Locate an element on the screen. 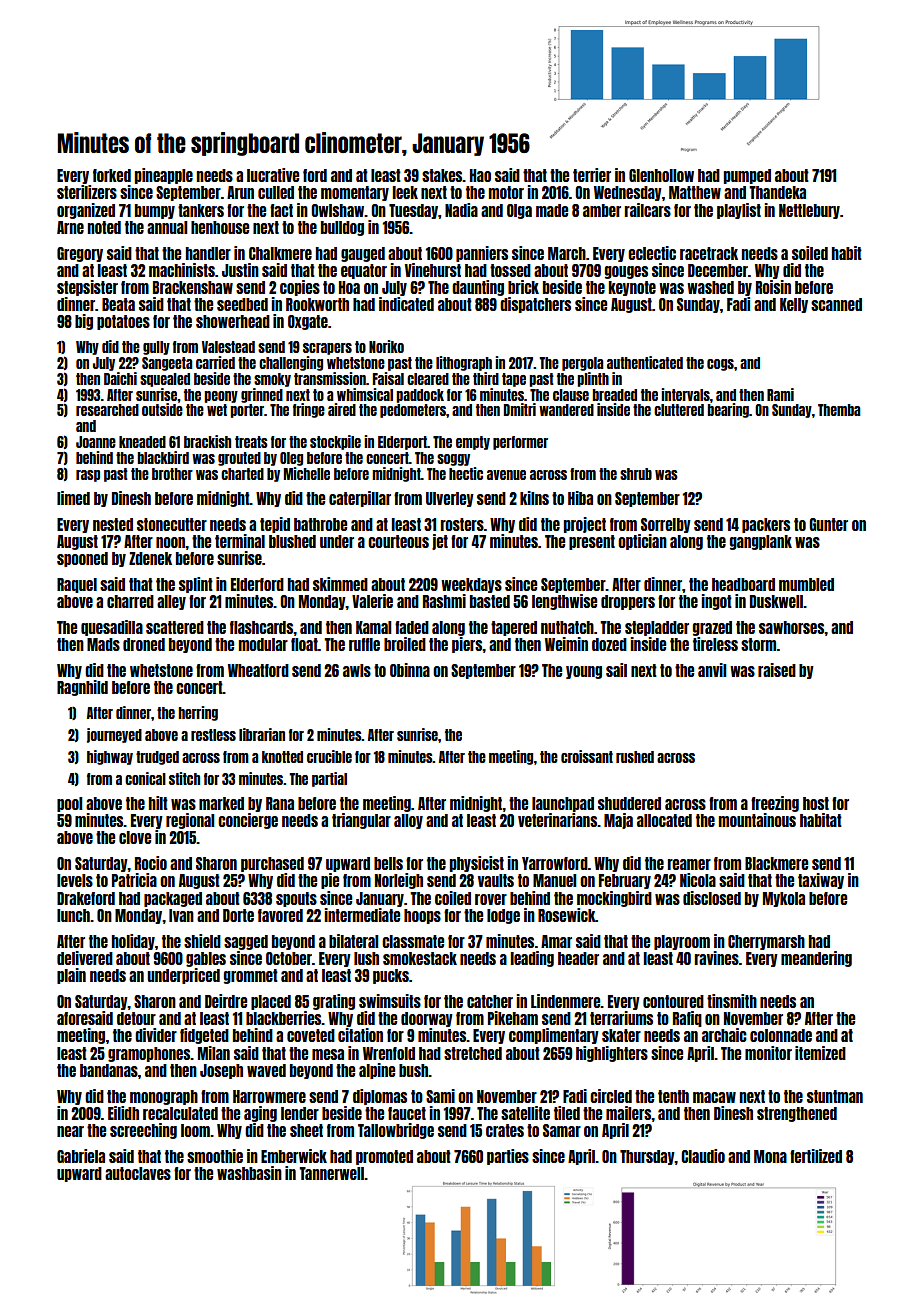 The height and width of the screenshot is (1314, 924). playroom is located at coordinates (682, 942).
